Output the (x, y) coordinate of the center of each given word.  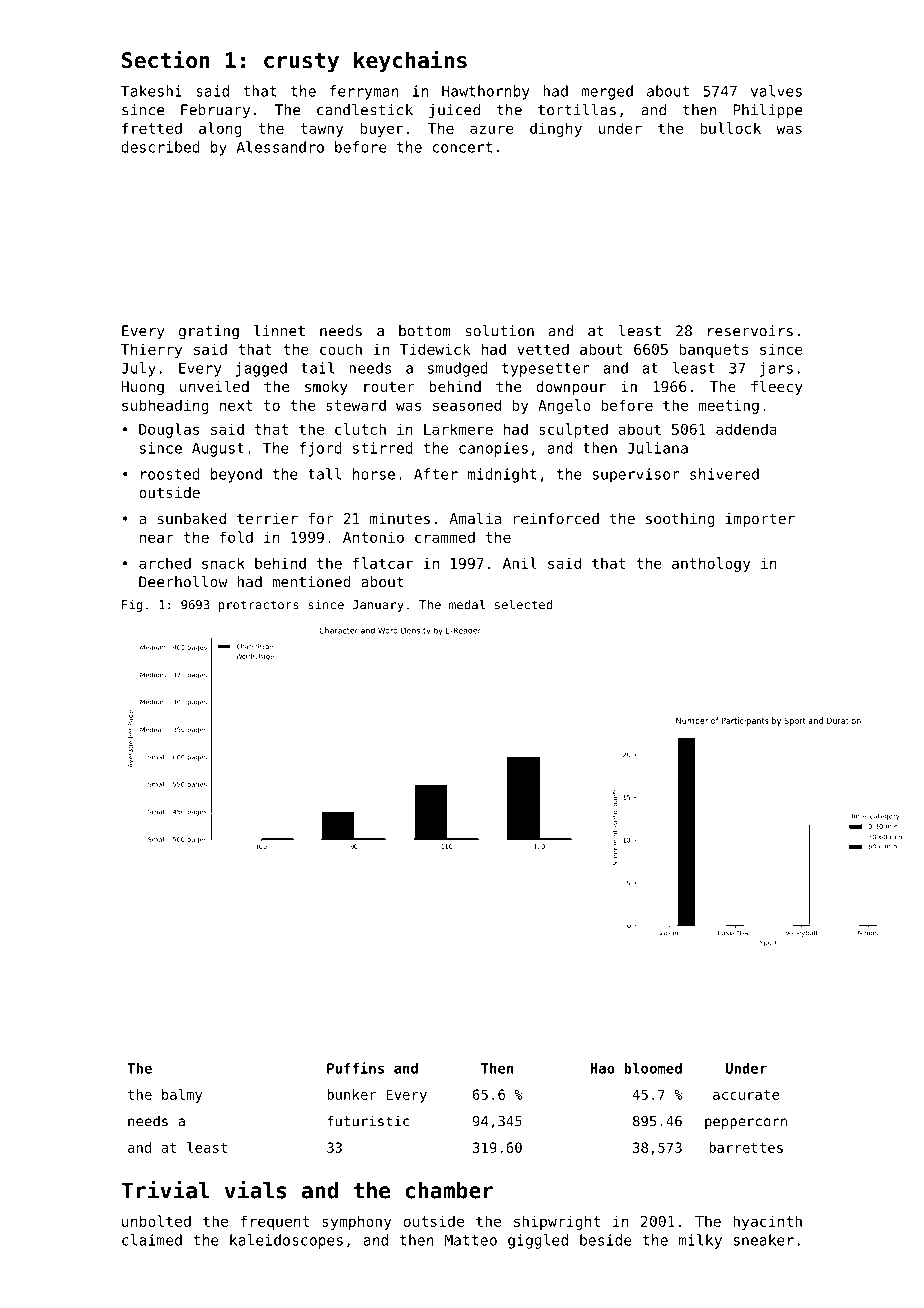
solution (499, 331)
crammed (445, 537)
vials (256, 1190)
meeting (728, 406)
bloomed (653, 1068)
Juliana (657, 448)
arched (165, 563)
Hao (602, 1068)
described (160, 147)
